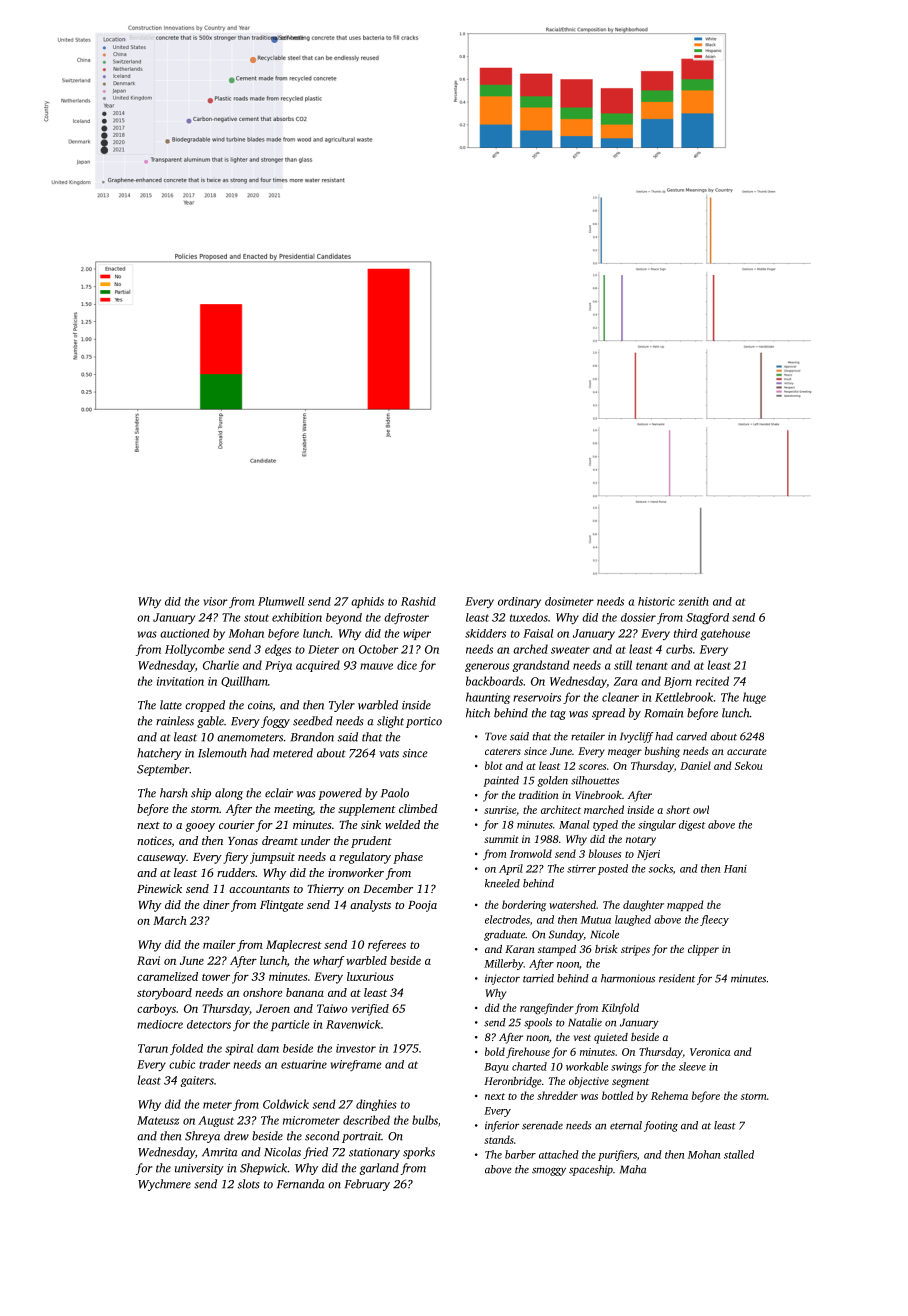 This image has height=1316, width=908. What do you see at coordinates (635, 950) in the image?
I see `stripes` at bounding box center [635, 950].
